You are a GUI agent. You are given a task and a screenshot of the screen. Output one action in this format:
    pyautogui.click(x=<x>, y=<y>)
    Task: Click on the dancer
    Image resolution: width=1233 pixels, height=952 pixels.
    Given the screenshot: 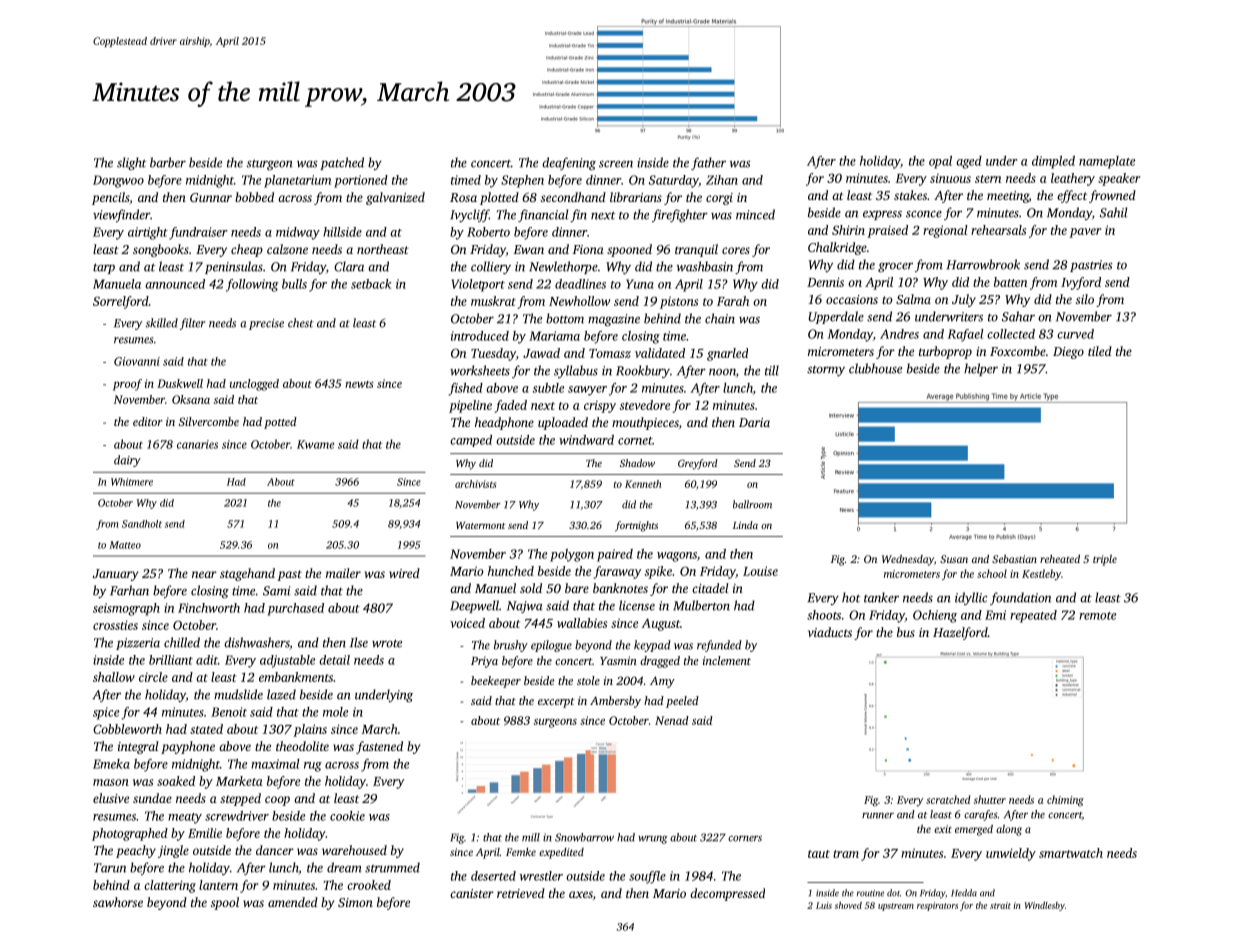 What is the action you would take?
    pyautogui.click(x=275, y=850)
